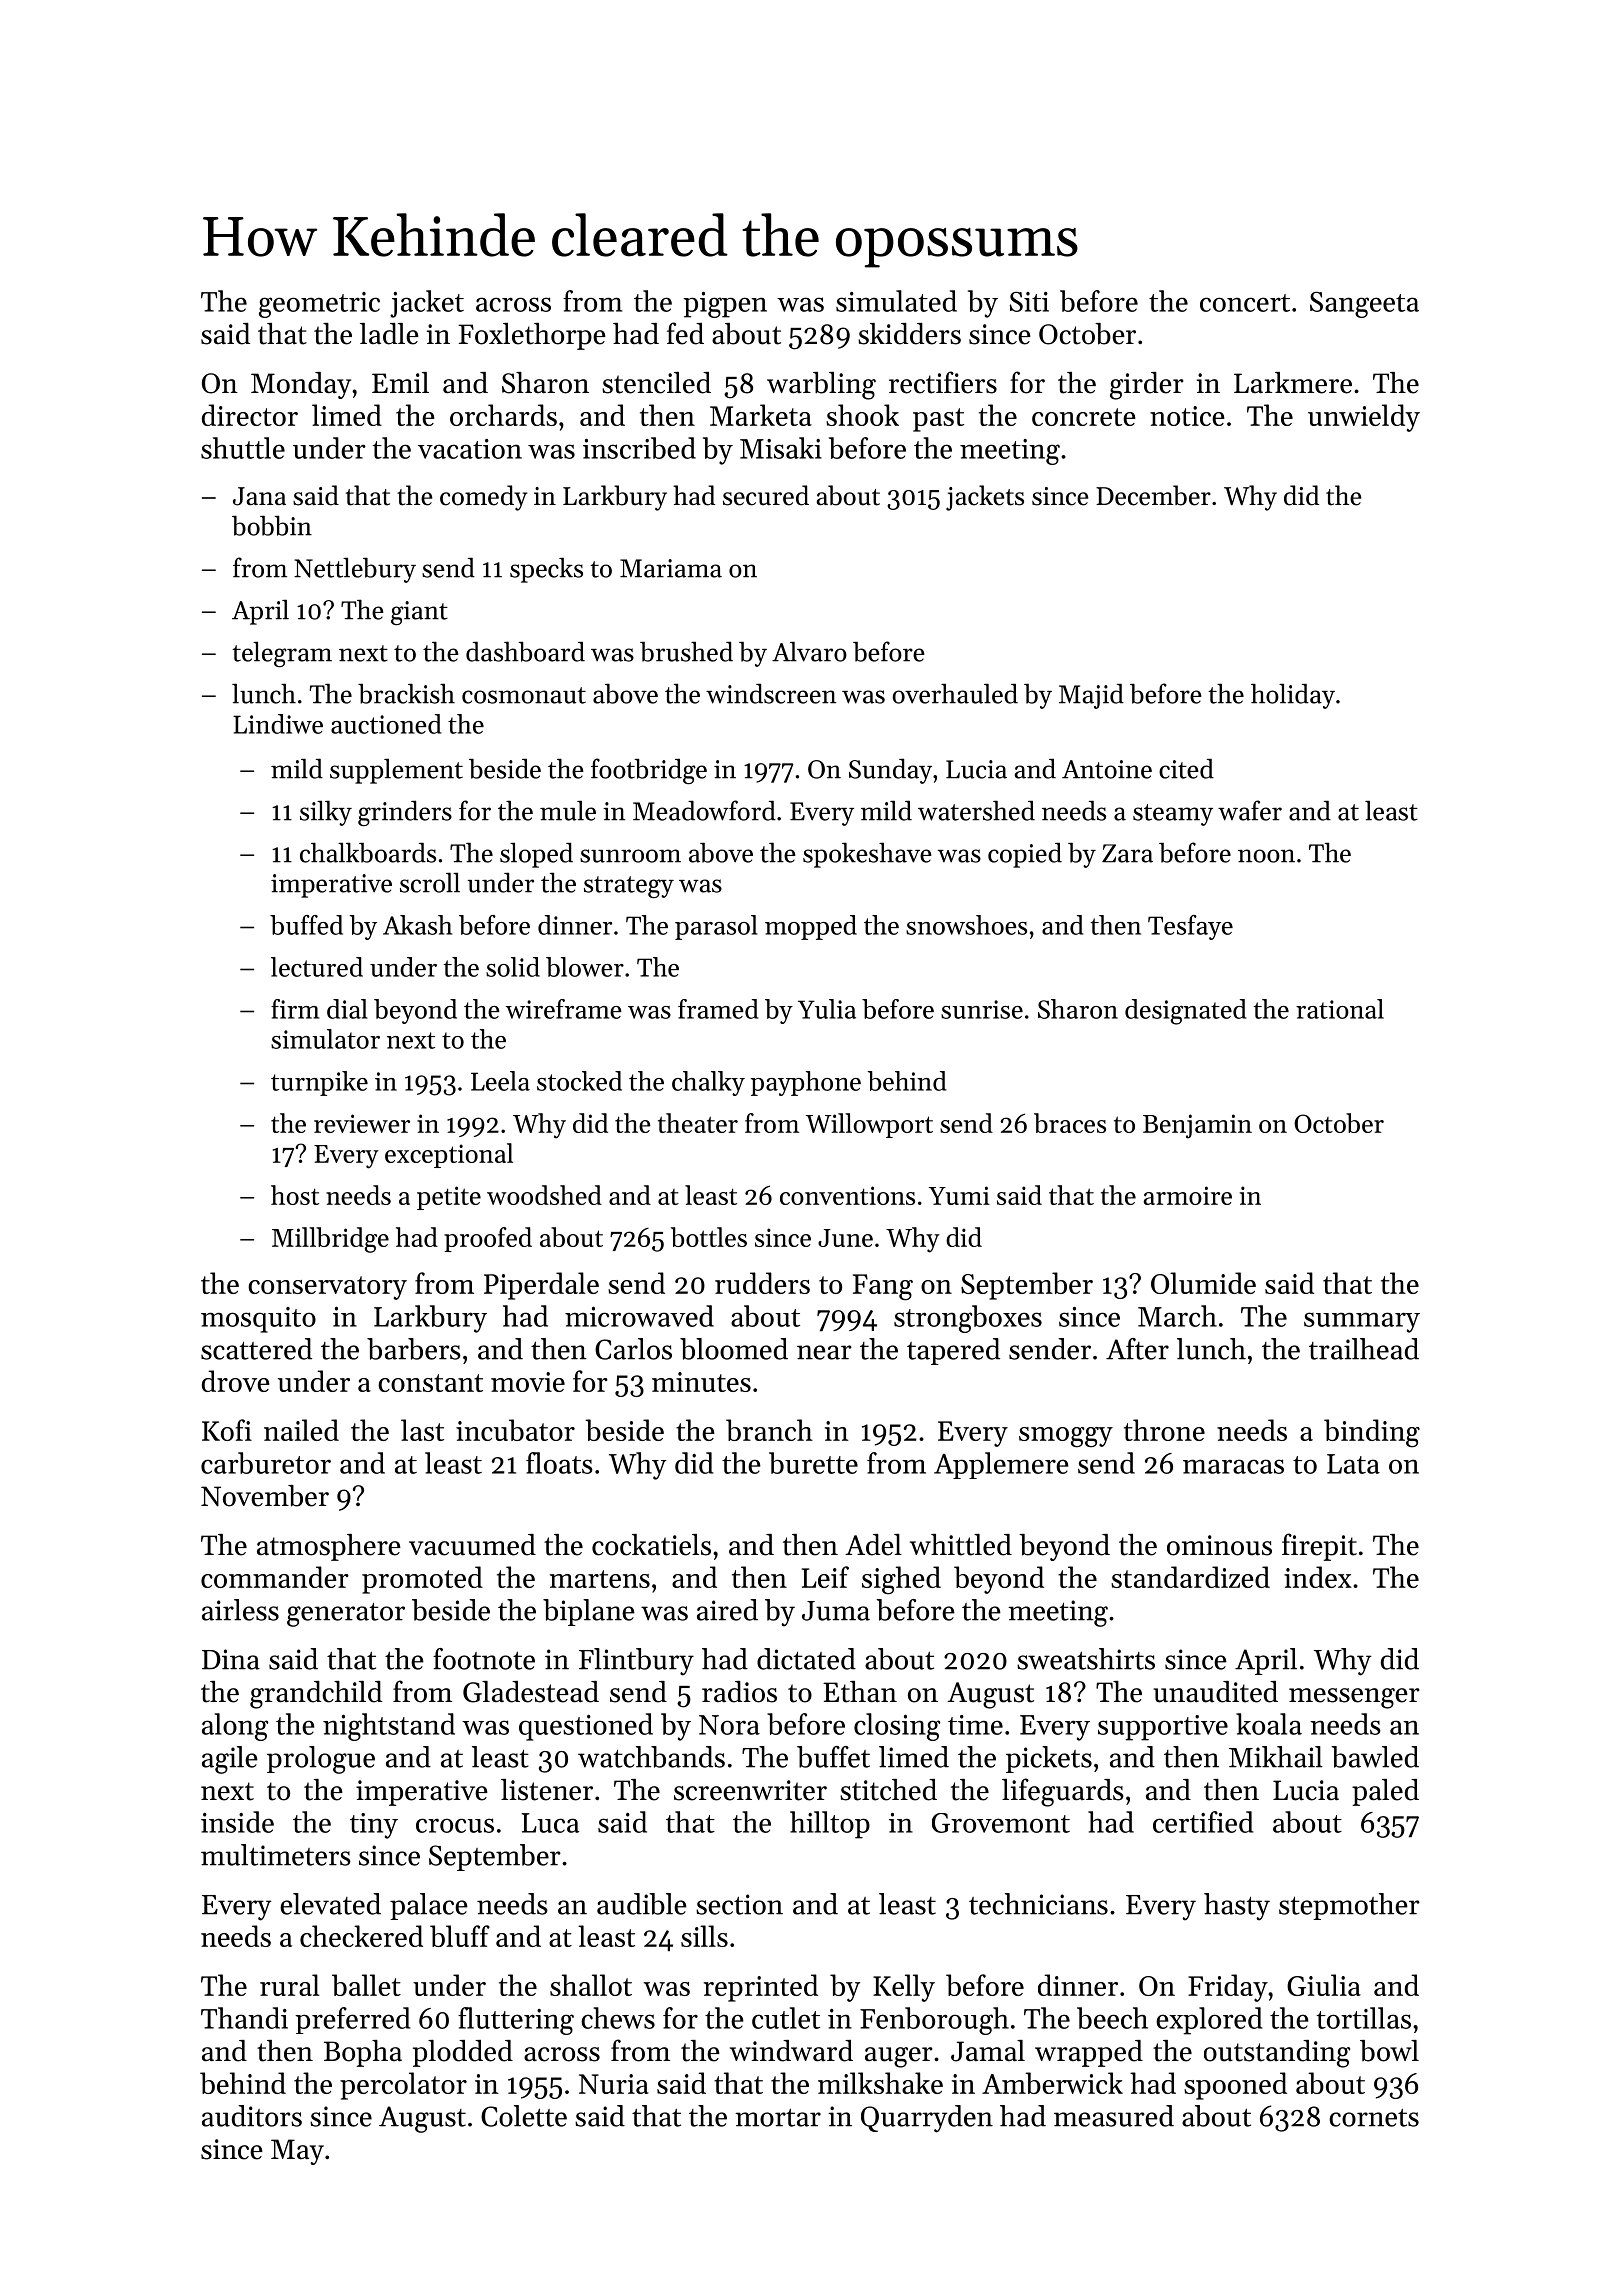  What do you see at coordinates (778, 2118) in the document?
I see `mortar` at bounding box center [778, 2118].
